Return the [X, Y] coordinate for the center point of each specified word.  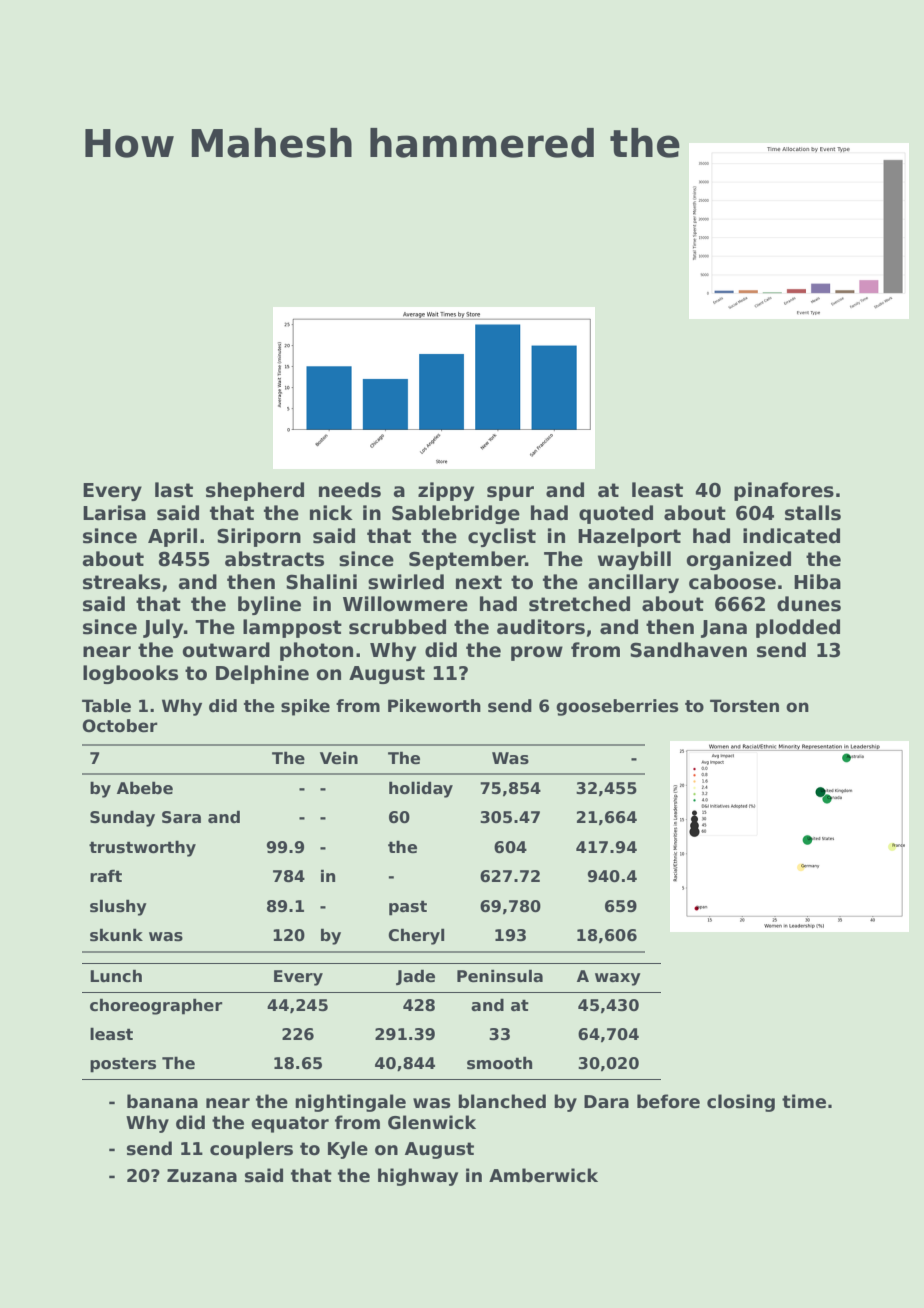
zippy [446, 491]
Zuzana [202, 1176]
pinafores [784, 491]
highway [418, 1177]
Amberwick [543, 1175]
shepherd [255, 491]
